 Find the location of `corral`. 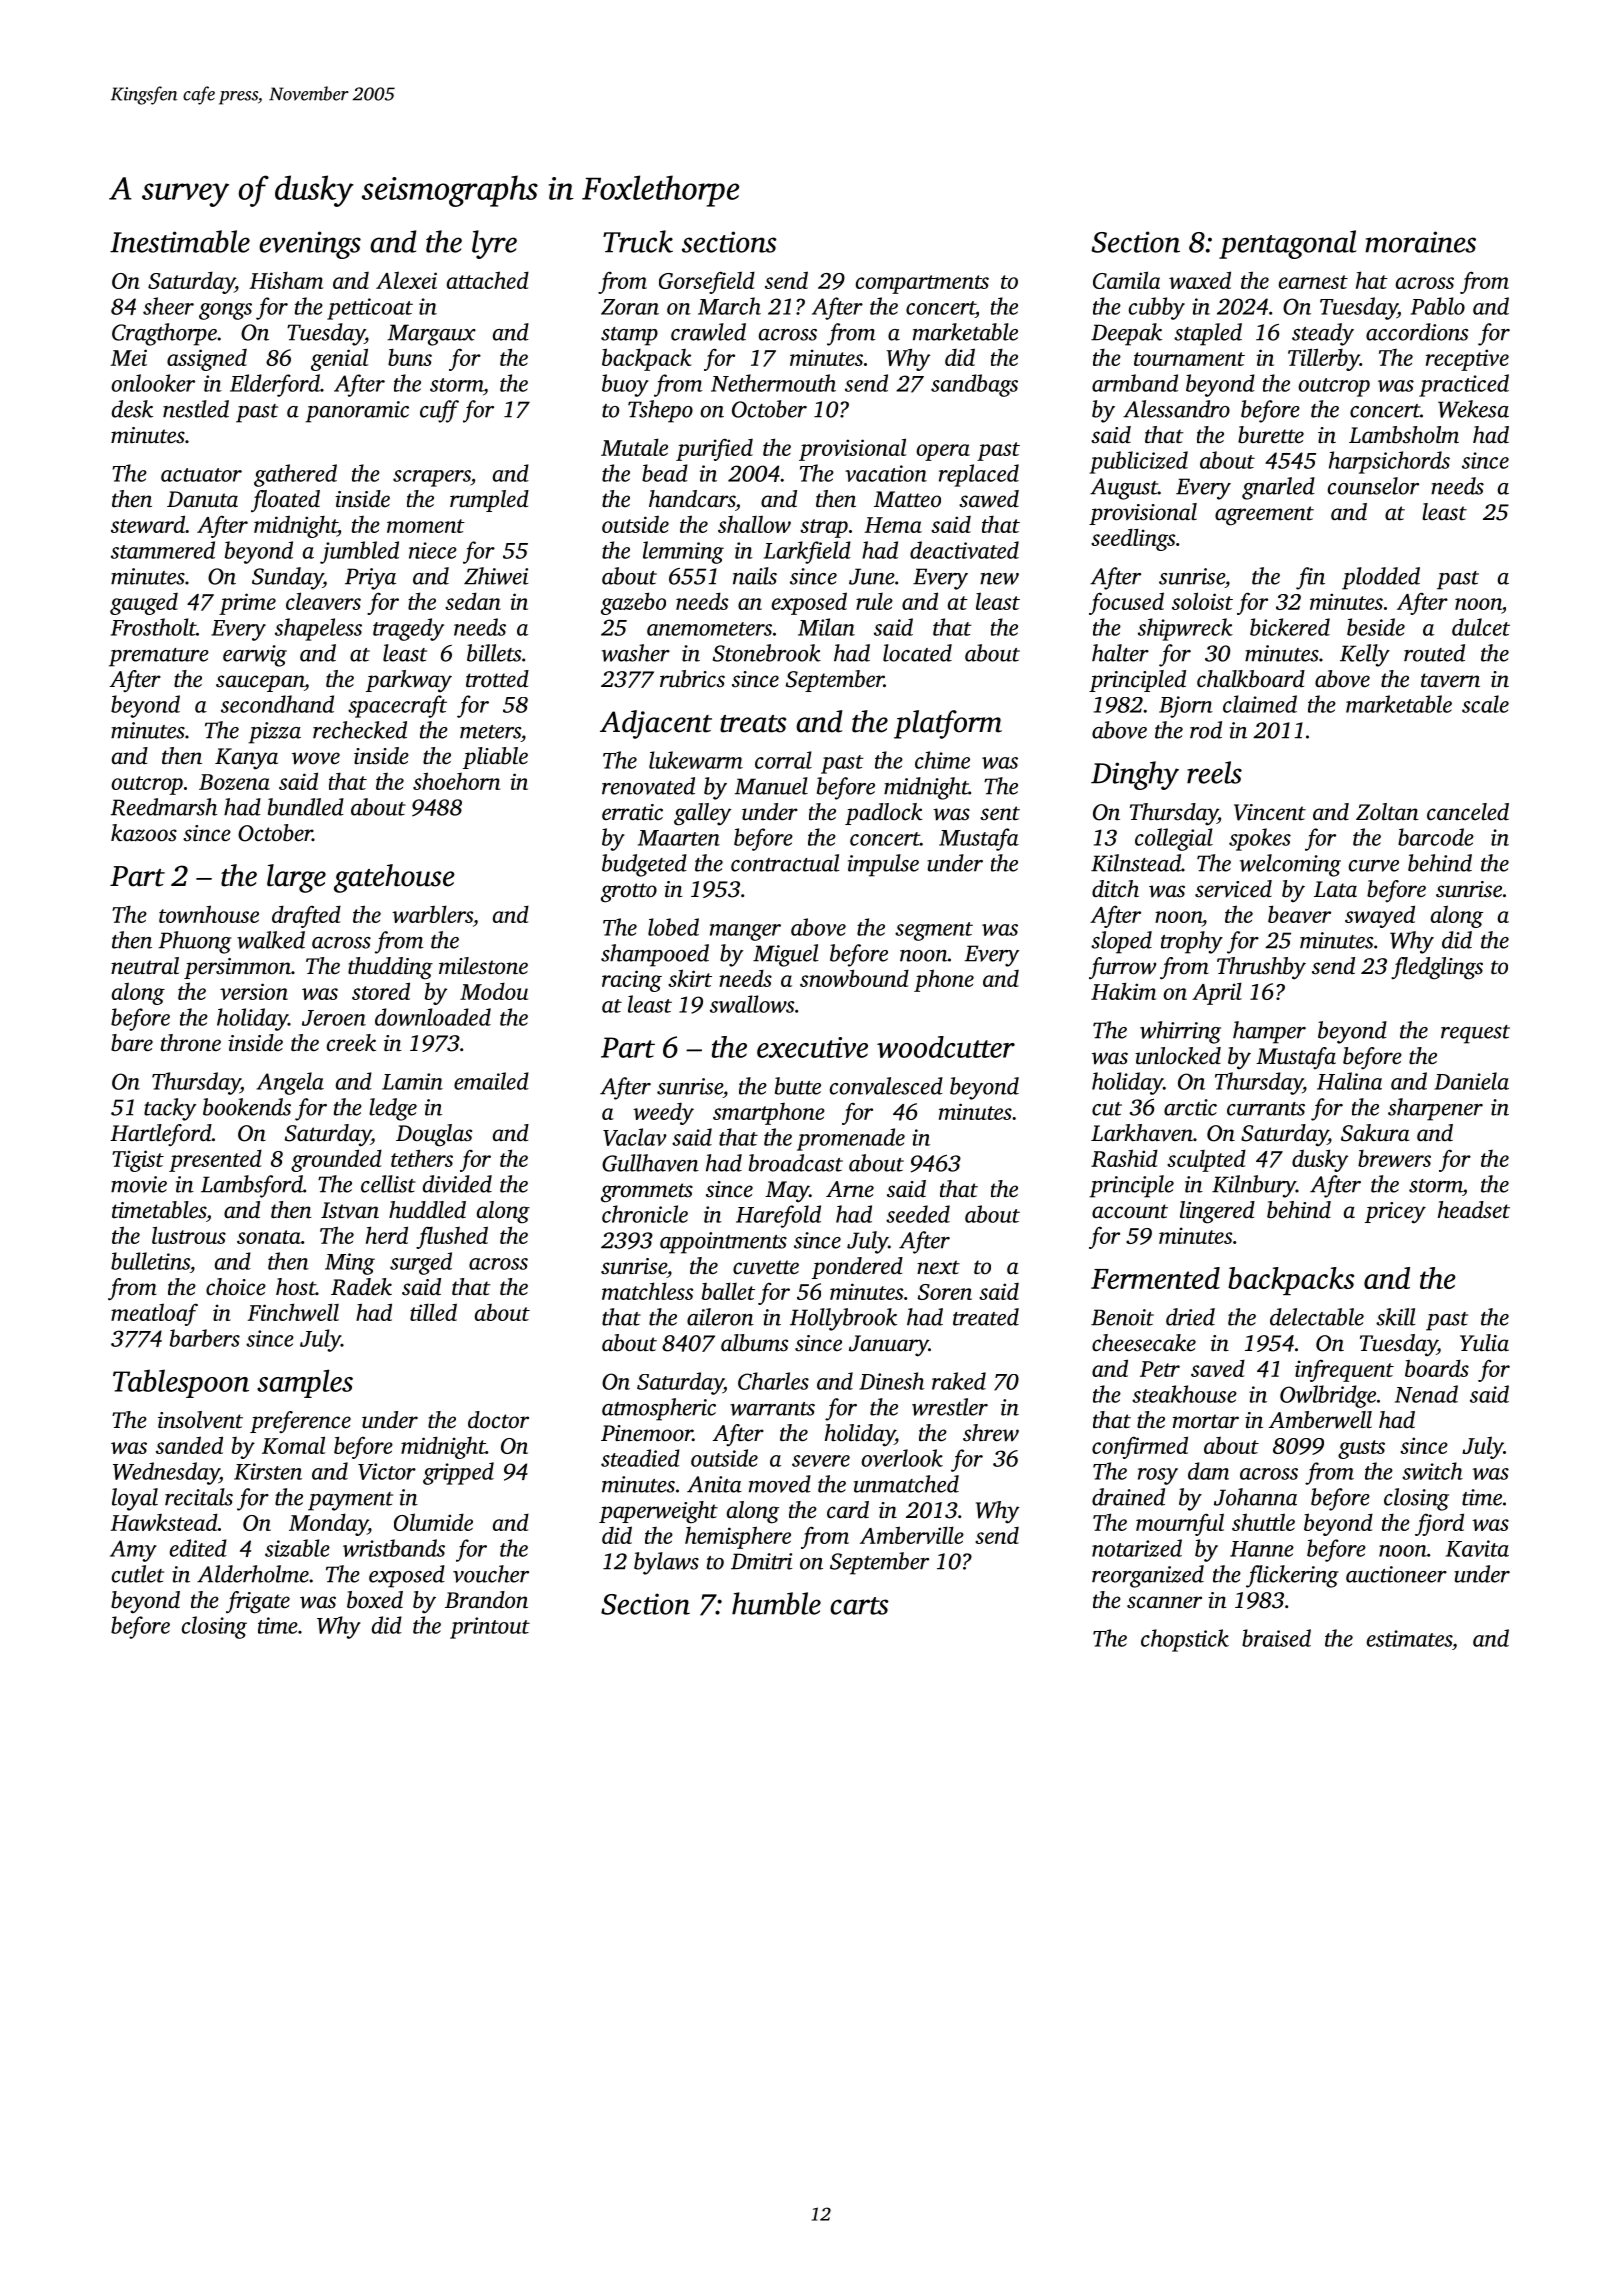

corral is located at coordinates (783, 760).
